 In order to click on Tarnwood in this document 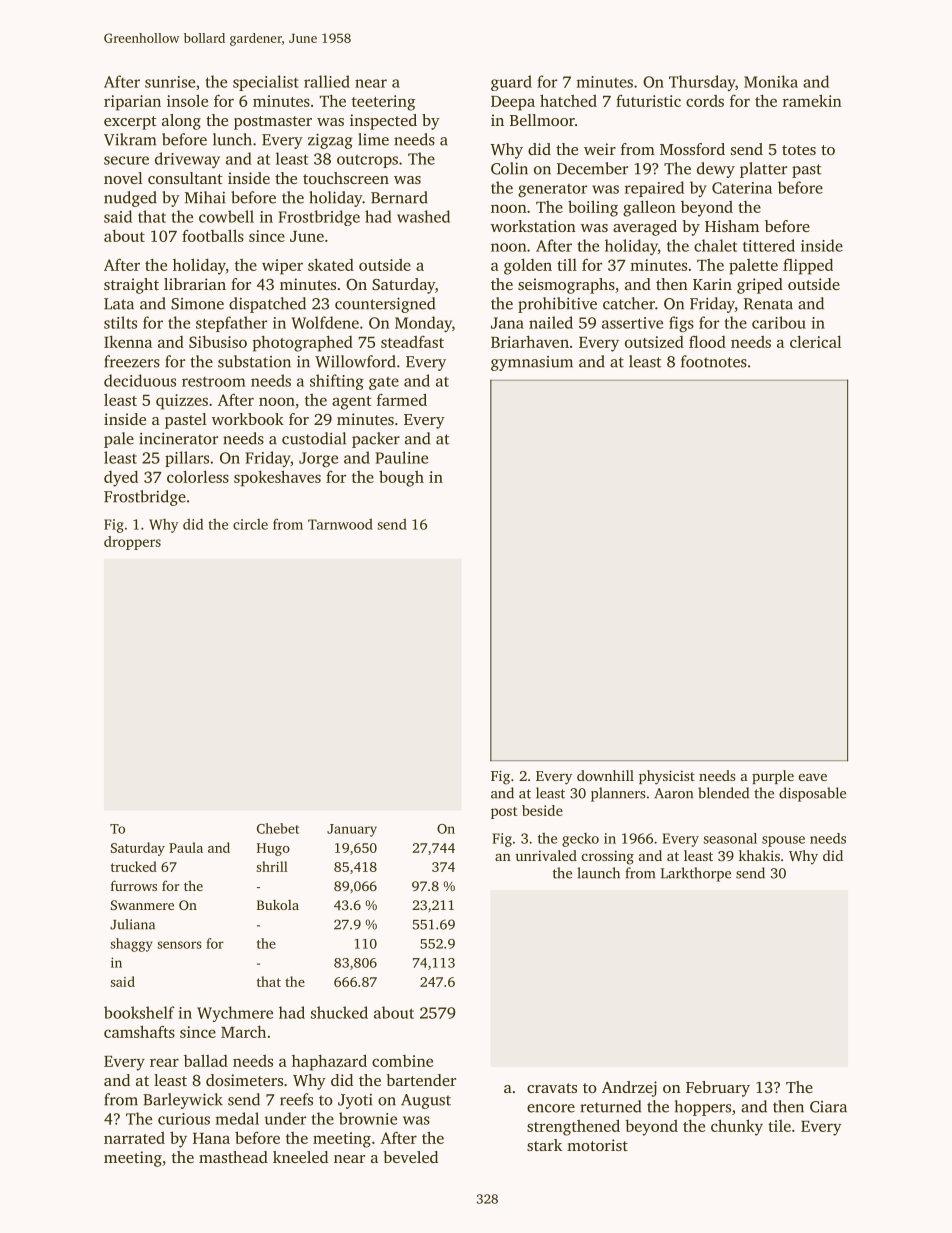, I will do `click(340, 524)`.
